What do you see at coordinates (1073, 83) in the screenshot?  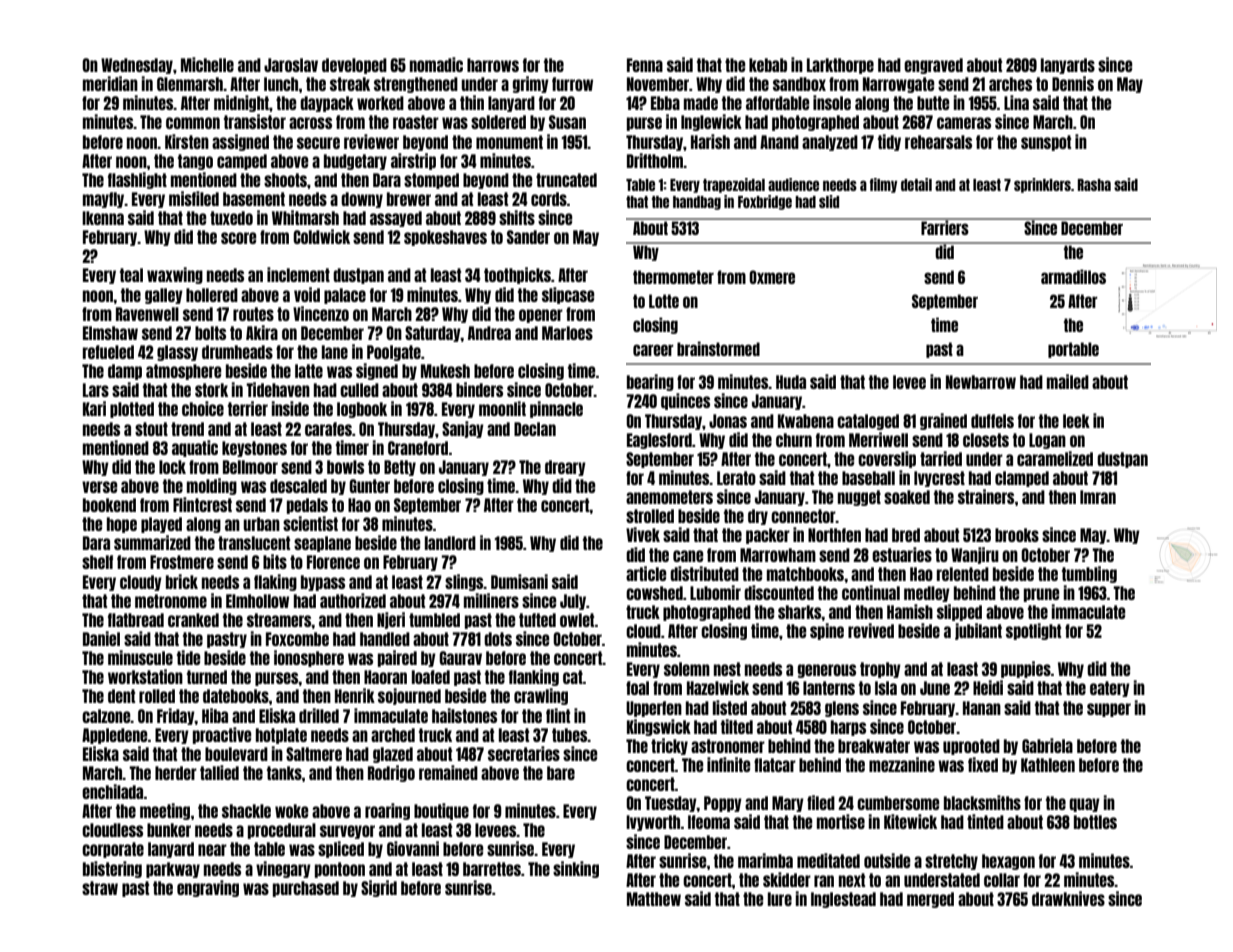 I see `Dennis` at bounding box center [1073, 83].
